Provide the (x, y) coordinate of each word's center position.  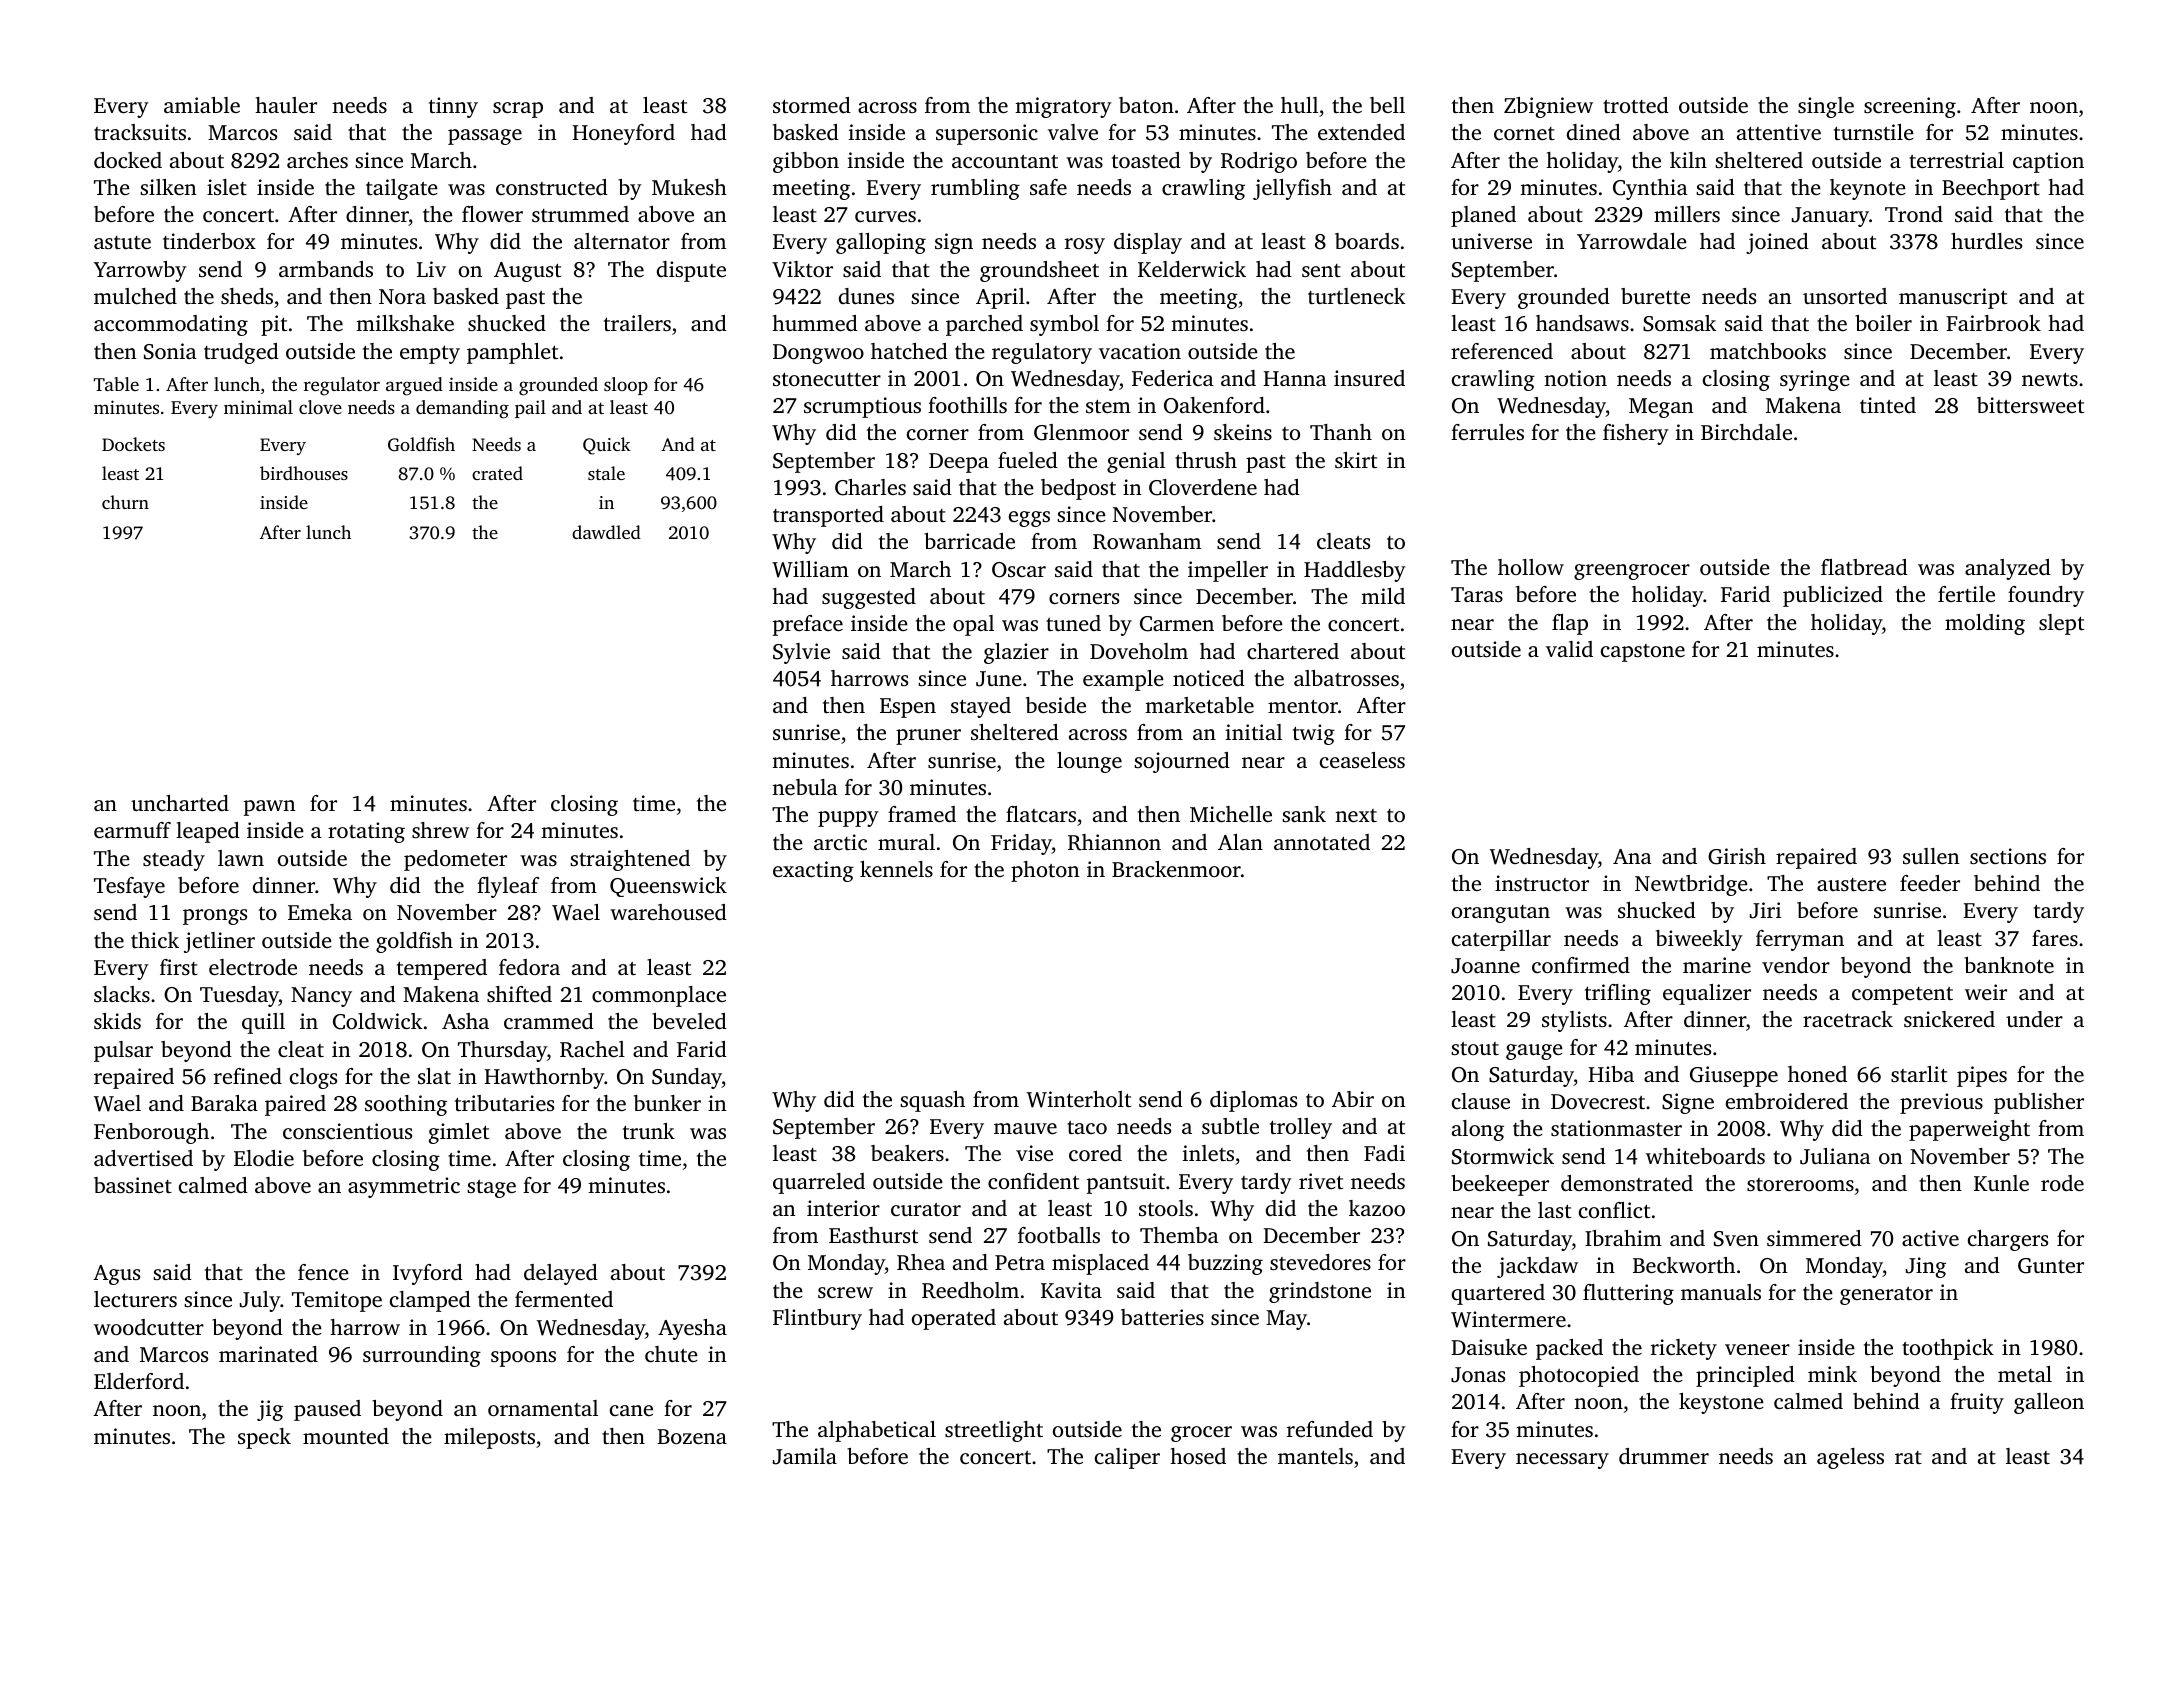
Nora (402, 296)
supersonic (987, 134)
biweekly (1699, 940)
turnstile (1874, 132)
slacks (122, 994)
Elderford (139, 1381)
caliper (1127, 1458)
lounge (1089, 762)
